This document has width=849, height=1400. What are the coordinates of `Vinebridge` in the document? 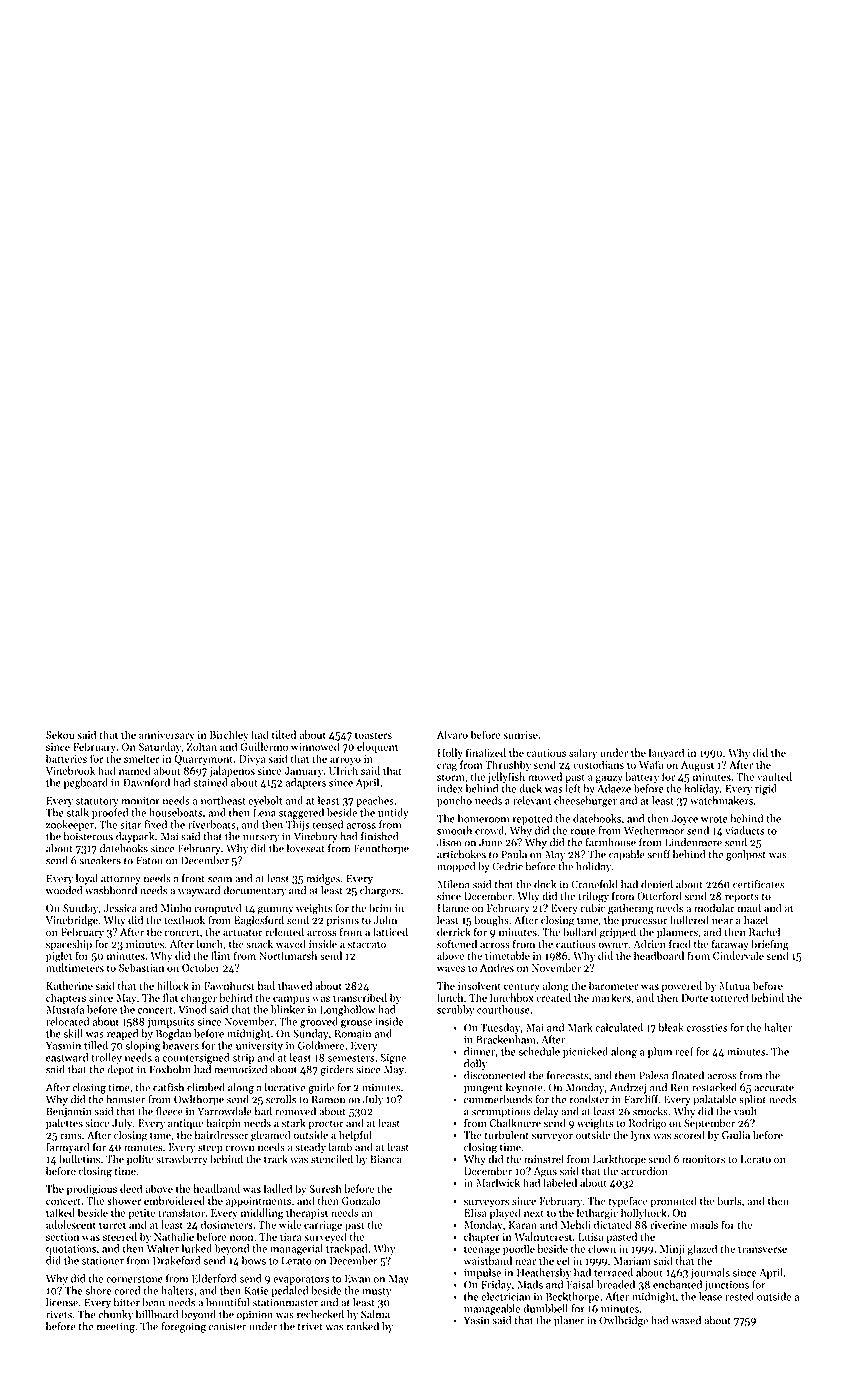 It's located at (72, 921).
